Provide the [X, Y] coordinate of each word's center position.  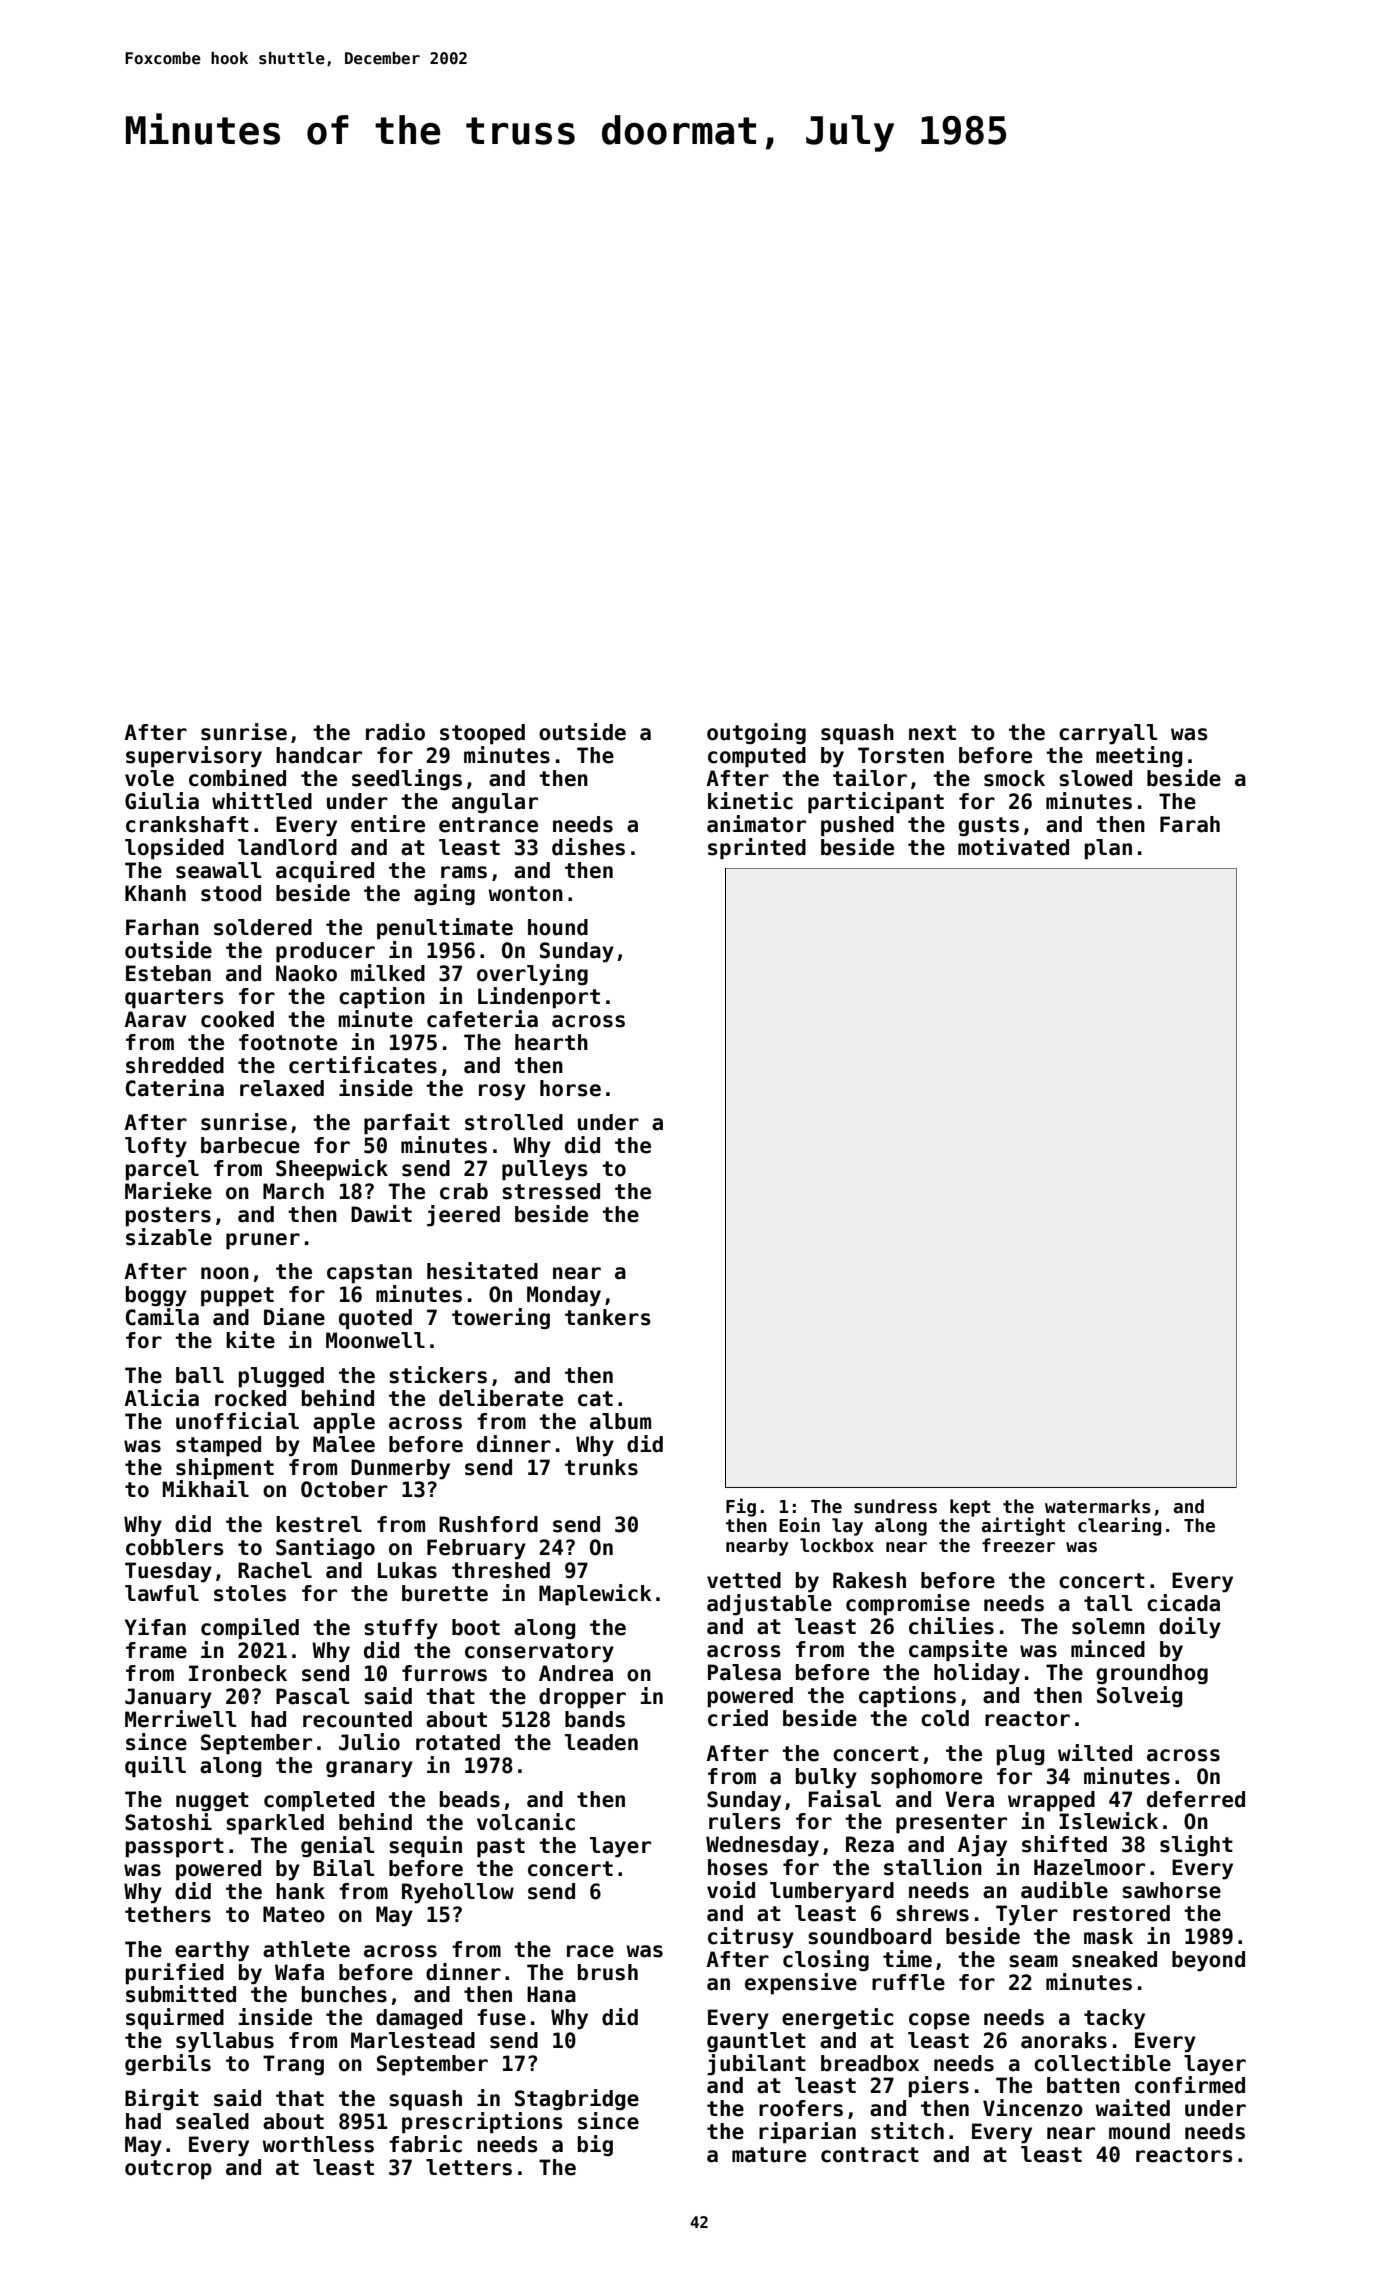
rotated [458, 1742]
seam [1033, 1961]
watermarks [1098, 1506]
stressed [551, 1191]
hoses [738, 1867]
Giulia [162, 801]
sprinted [757, 849]
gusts [988, 826]
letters [469, 2167]
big [595, 2145]
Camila [162, 1317]
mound [1139, 2131]
